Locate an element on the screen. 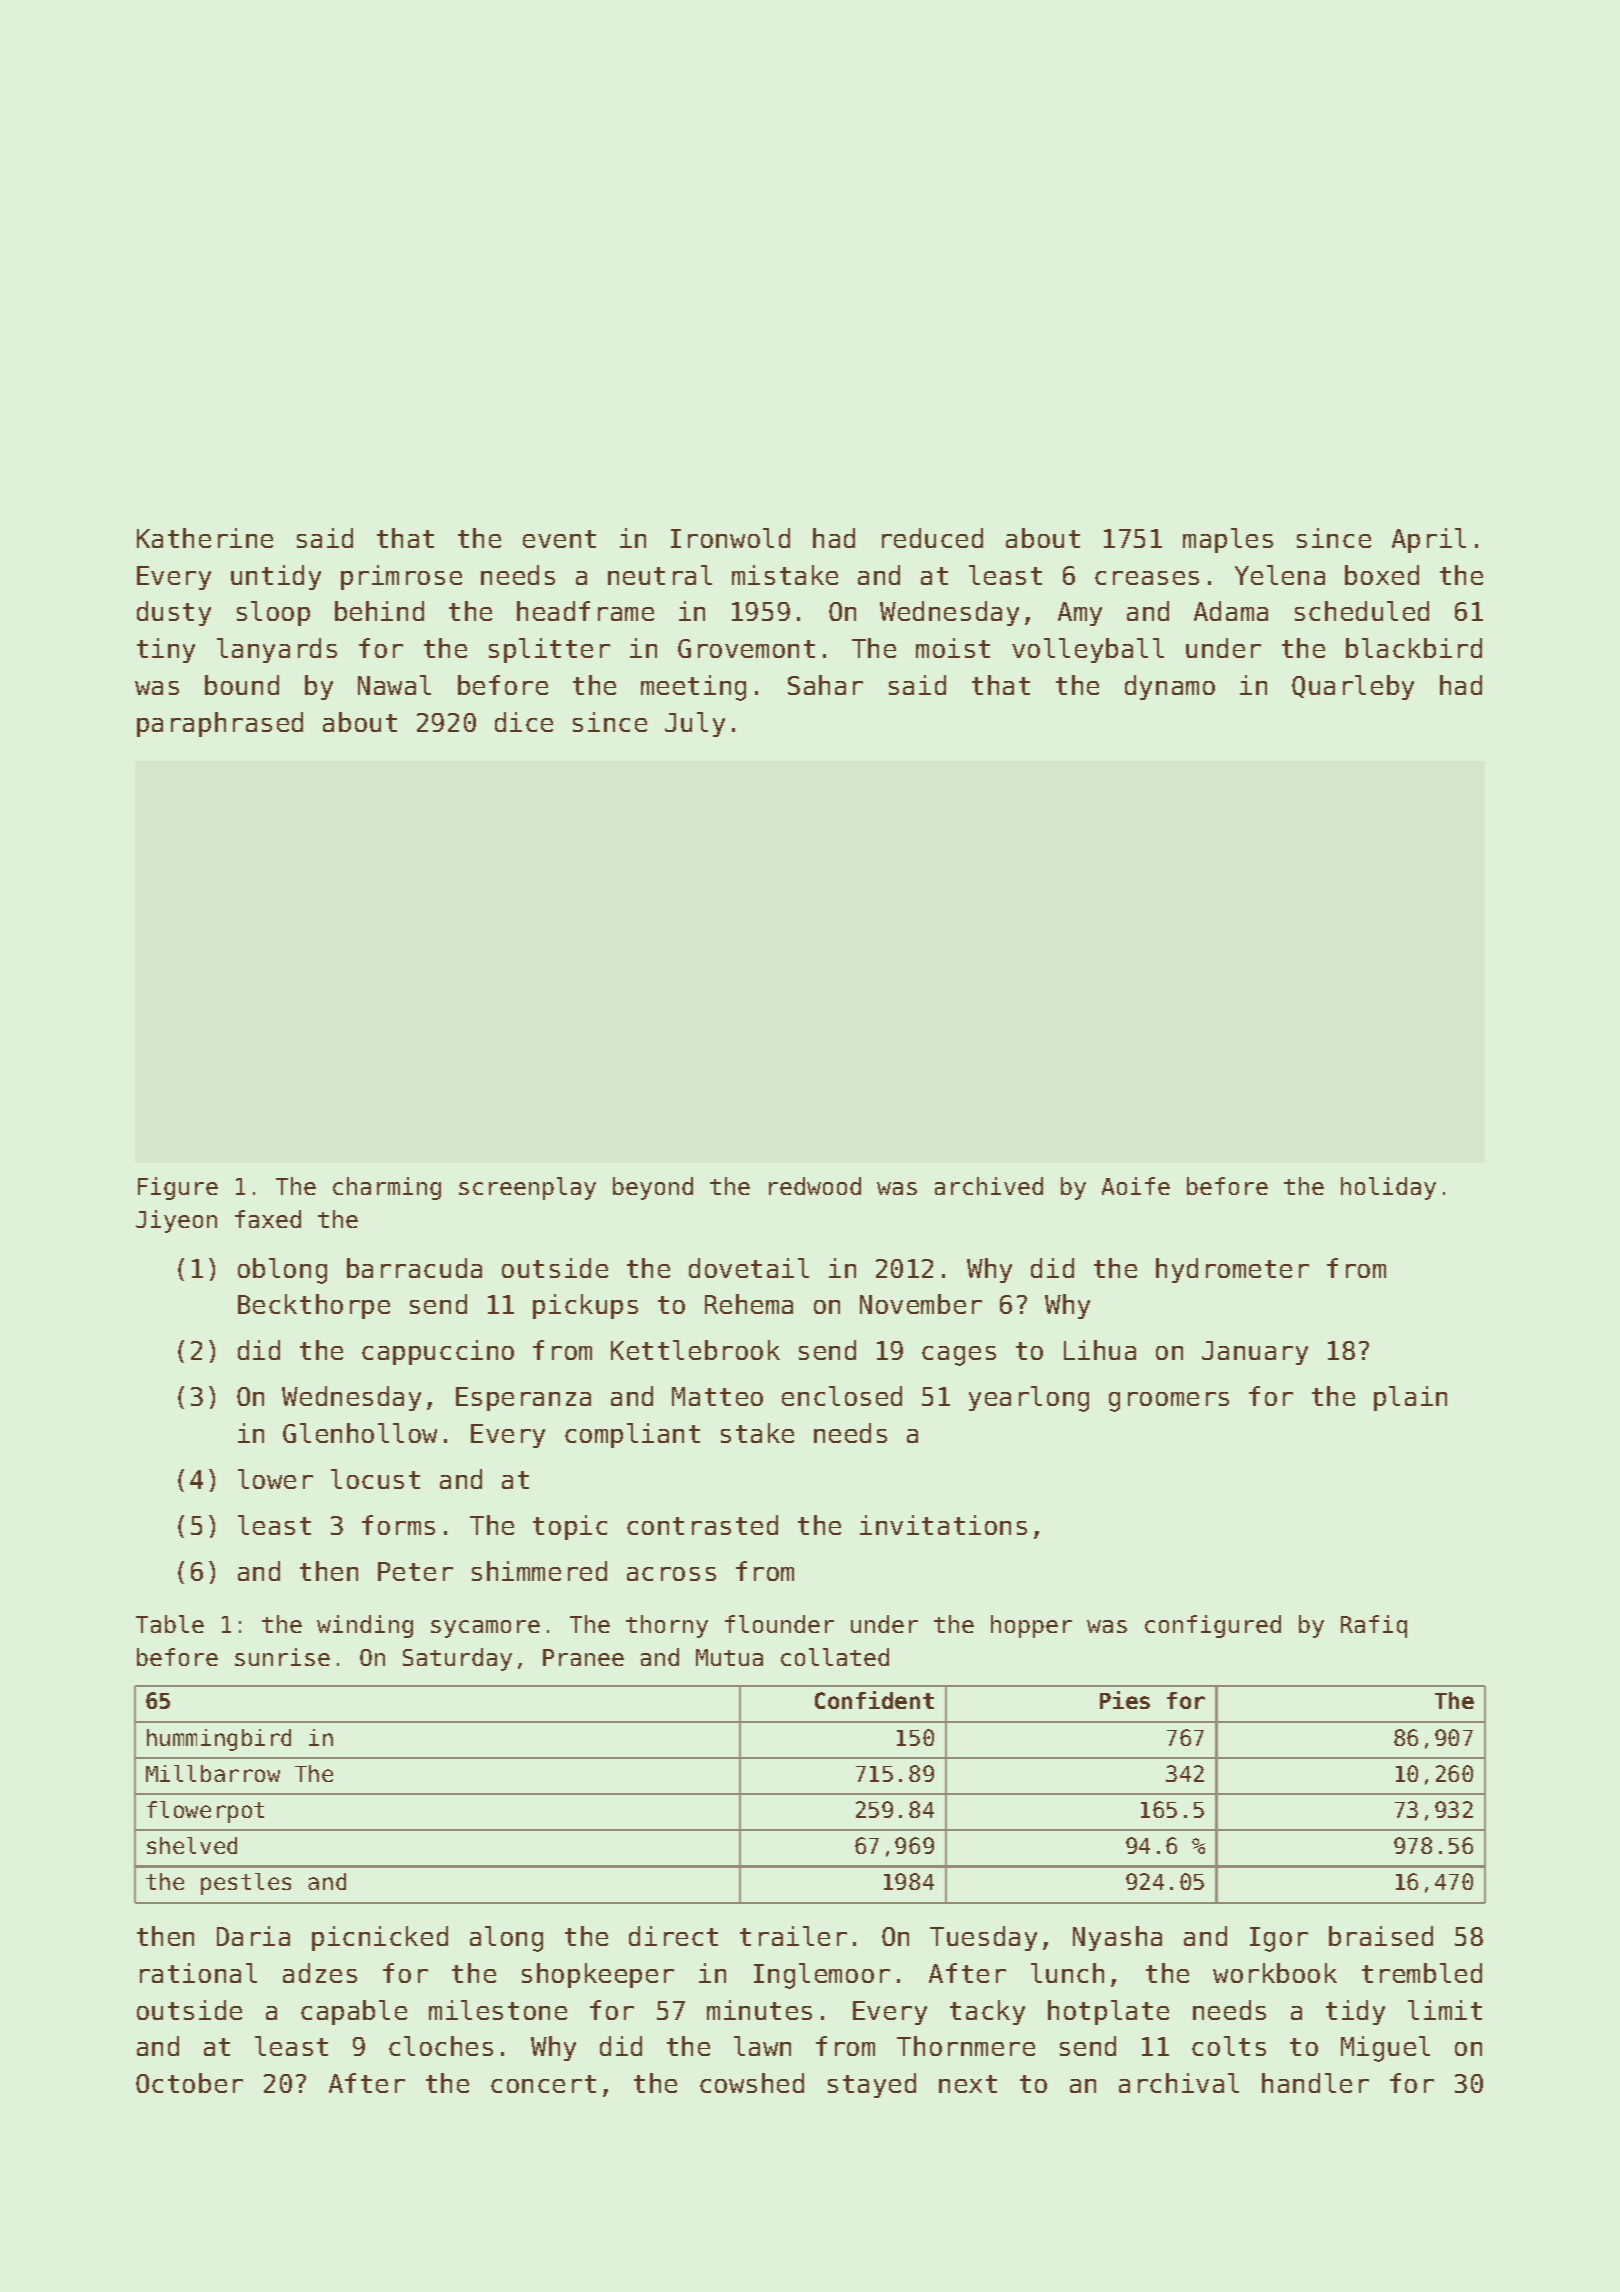 This screenshot has height=2292, width=1620. Esperanza is located at coordinates (523, 1399).
